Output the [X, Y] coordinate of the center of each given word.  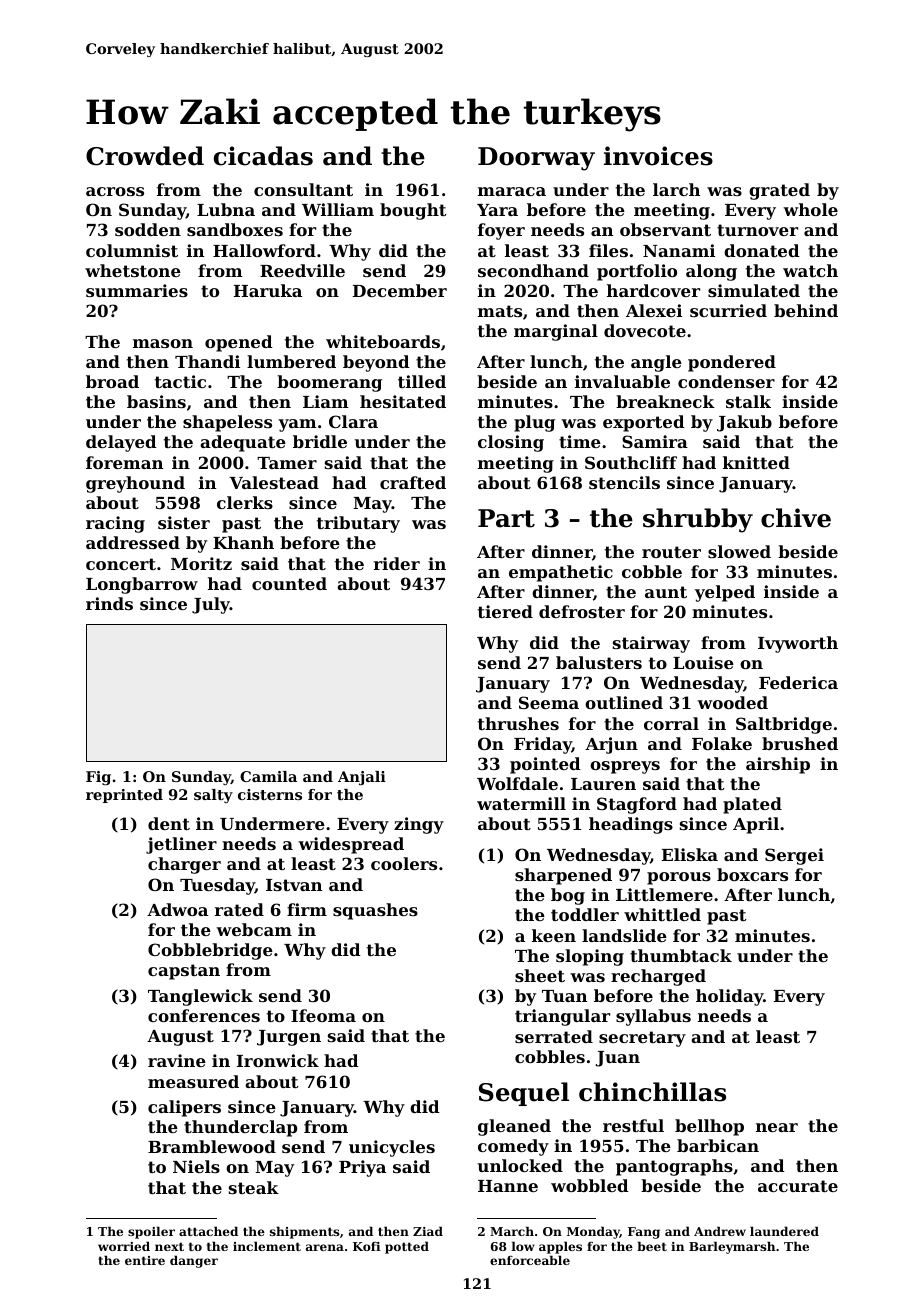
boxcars [752, 874]
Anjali [362, 778]
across [115, 191]
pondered [732, 363]
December [400, 290]
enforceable [530, 1260]
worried [124, 1246]
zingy [419, 825]
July [211, 605]
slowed [739, 551]
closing [511, 443]
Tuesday [217, 886]
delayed [121, 443]
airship [778, 765]
